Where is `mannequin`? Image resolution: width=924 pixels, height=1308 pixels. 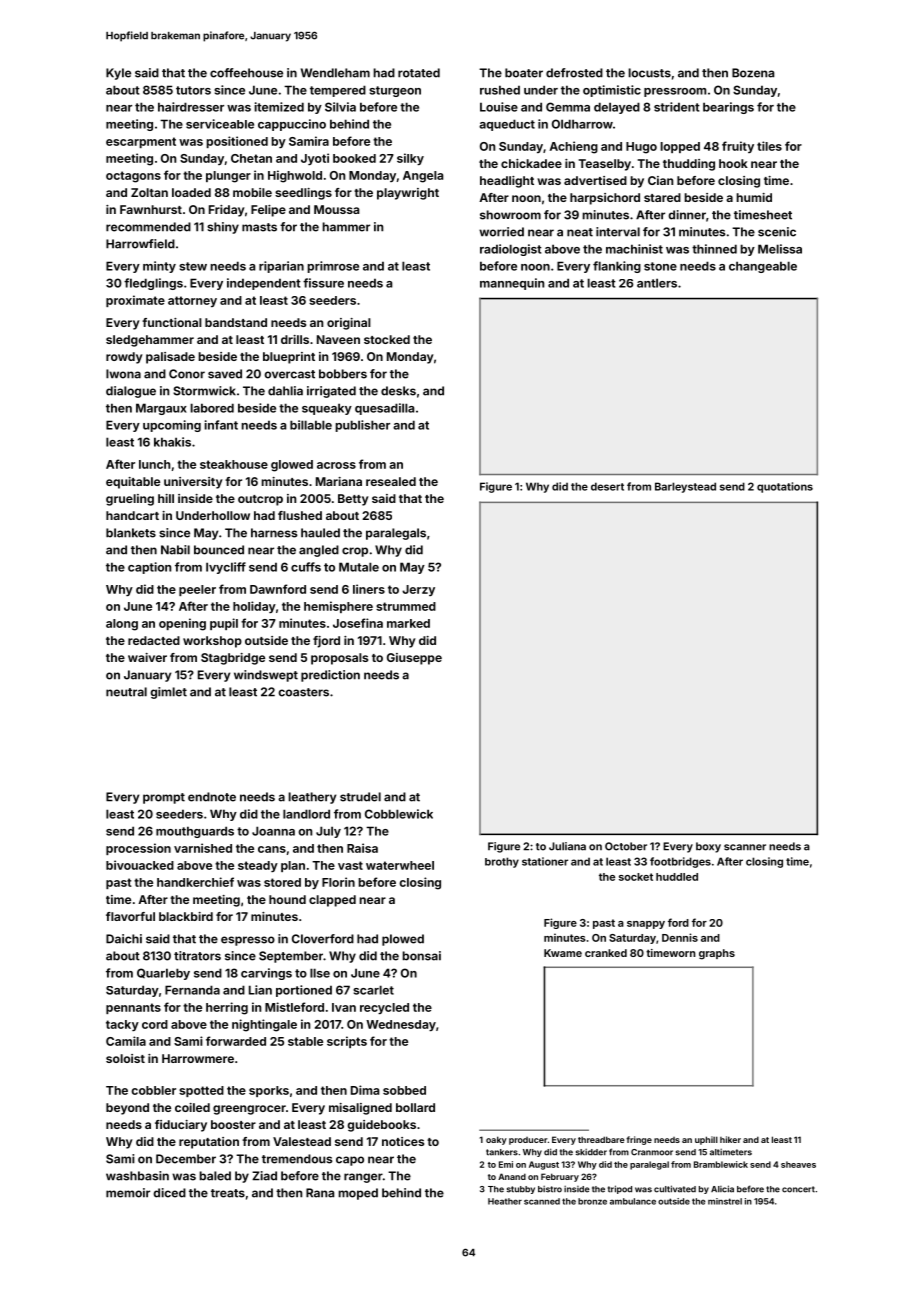
mannequin is located at coordinates (512, 284).
